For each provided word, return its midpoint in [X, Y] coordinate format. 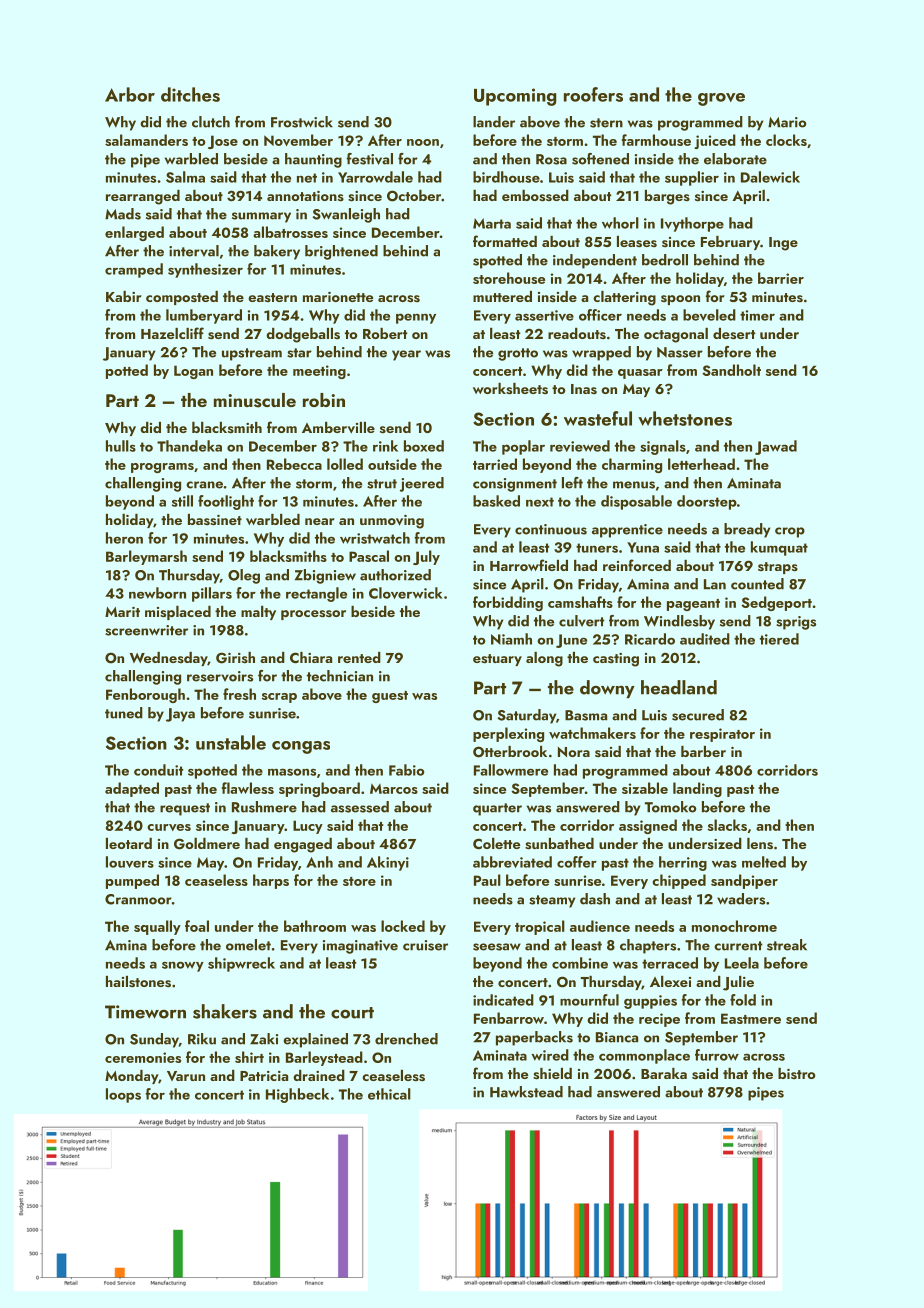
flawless [248, 788]
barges [667, 197]
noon [423, 142]
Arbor [130, 94]
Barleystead [324, 1058]
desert [734, 334]
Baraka [664, 1073]
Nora [574, 752]
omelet [248, 945]
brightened [341, 252]
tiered [779, 639]
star [299, 353]
